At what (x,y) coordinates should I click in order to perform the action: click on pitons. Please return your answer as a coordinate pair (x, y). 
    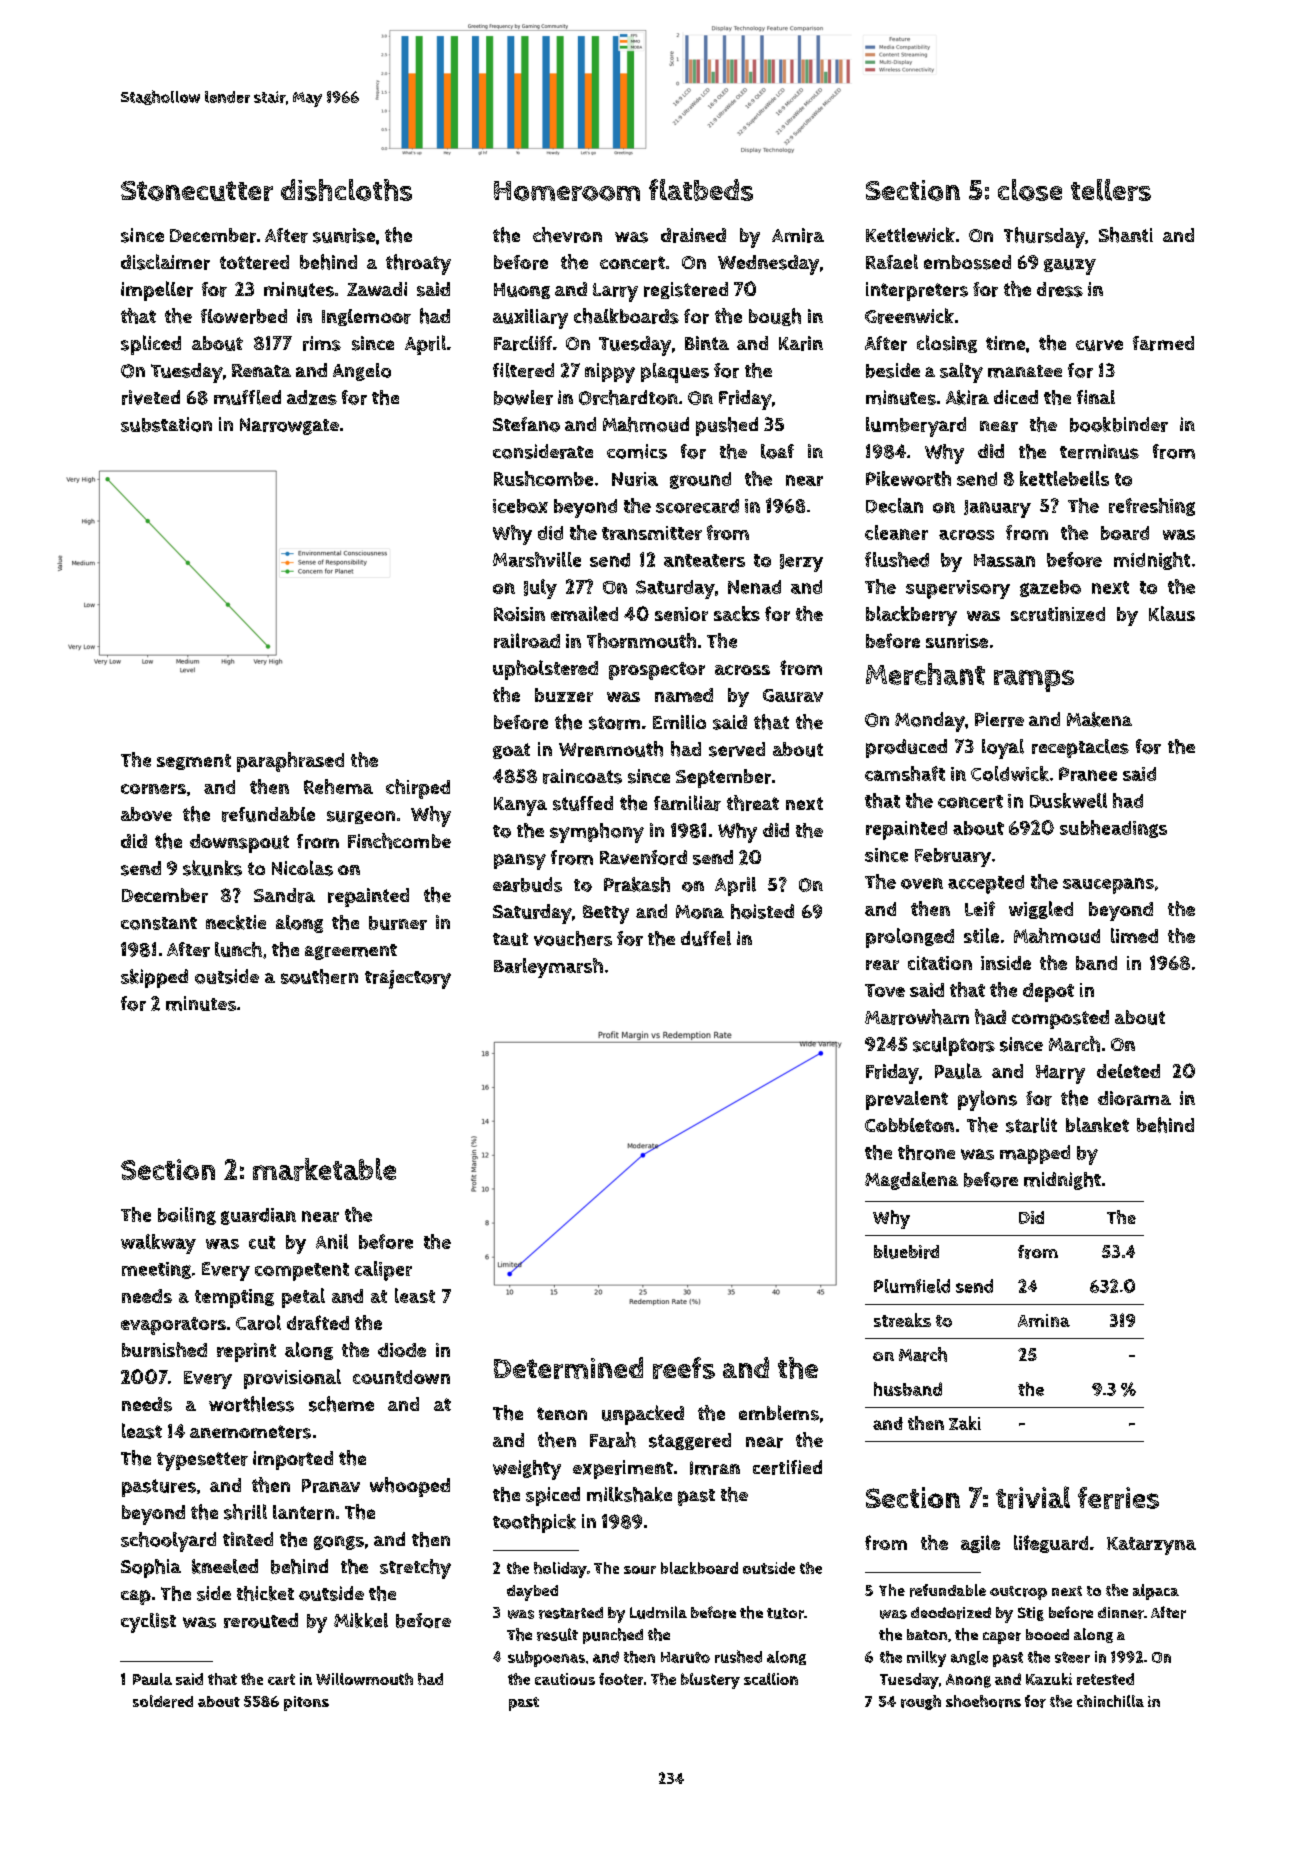
    Looking at the image, I should click on (306, 1703).
